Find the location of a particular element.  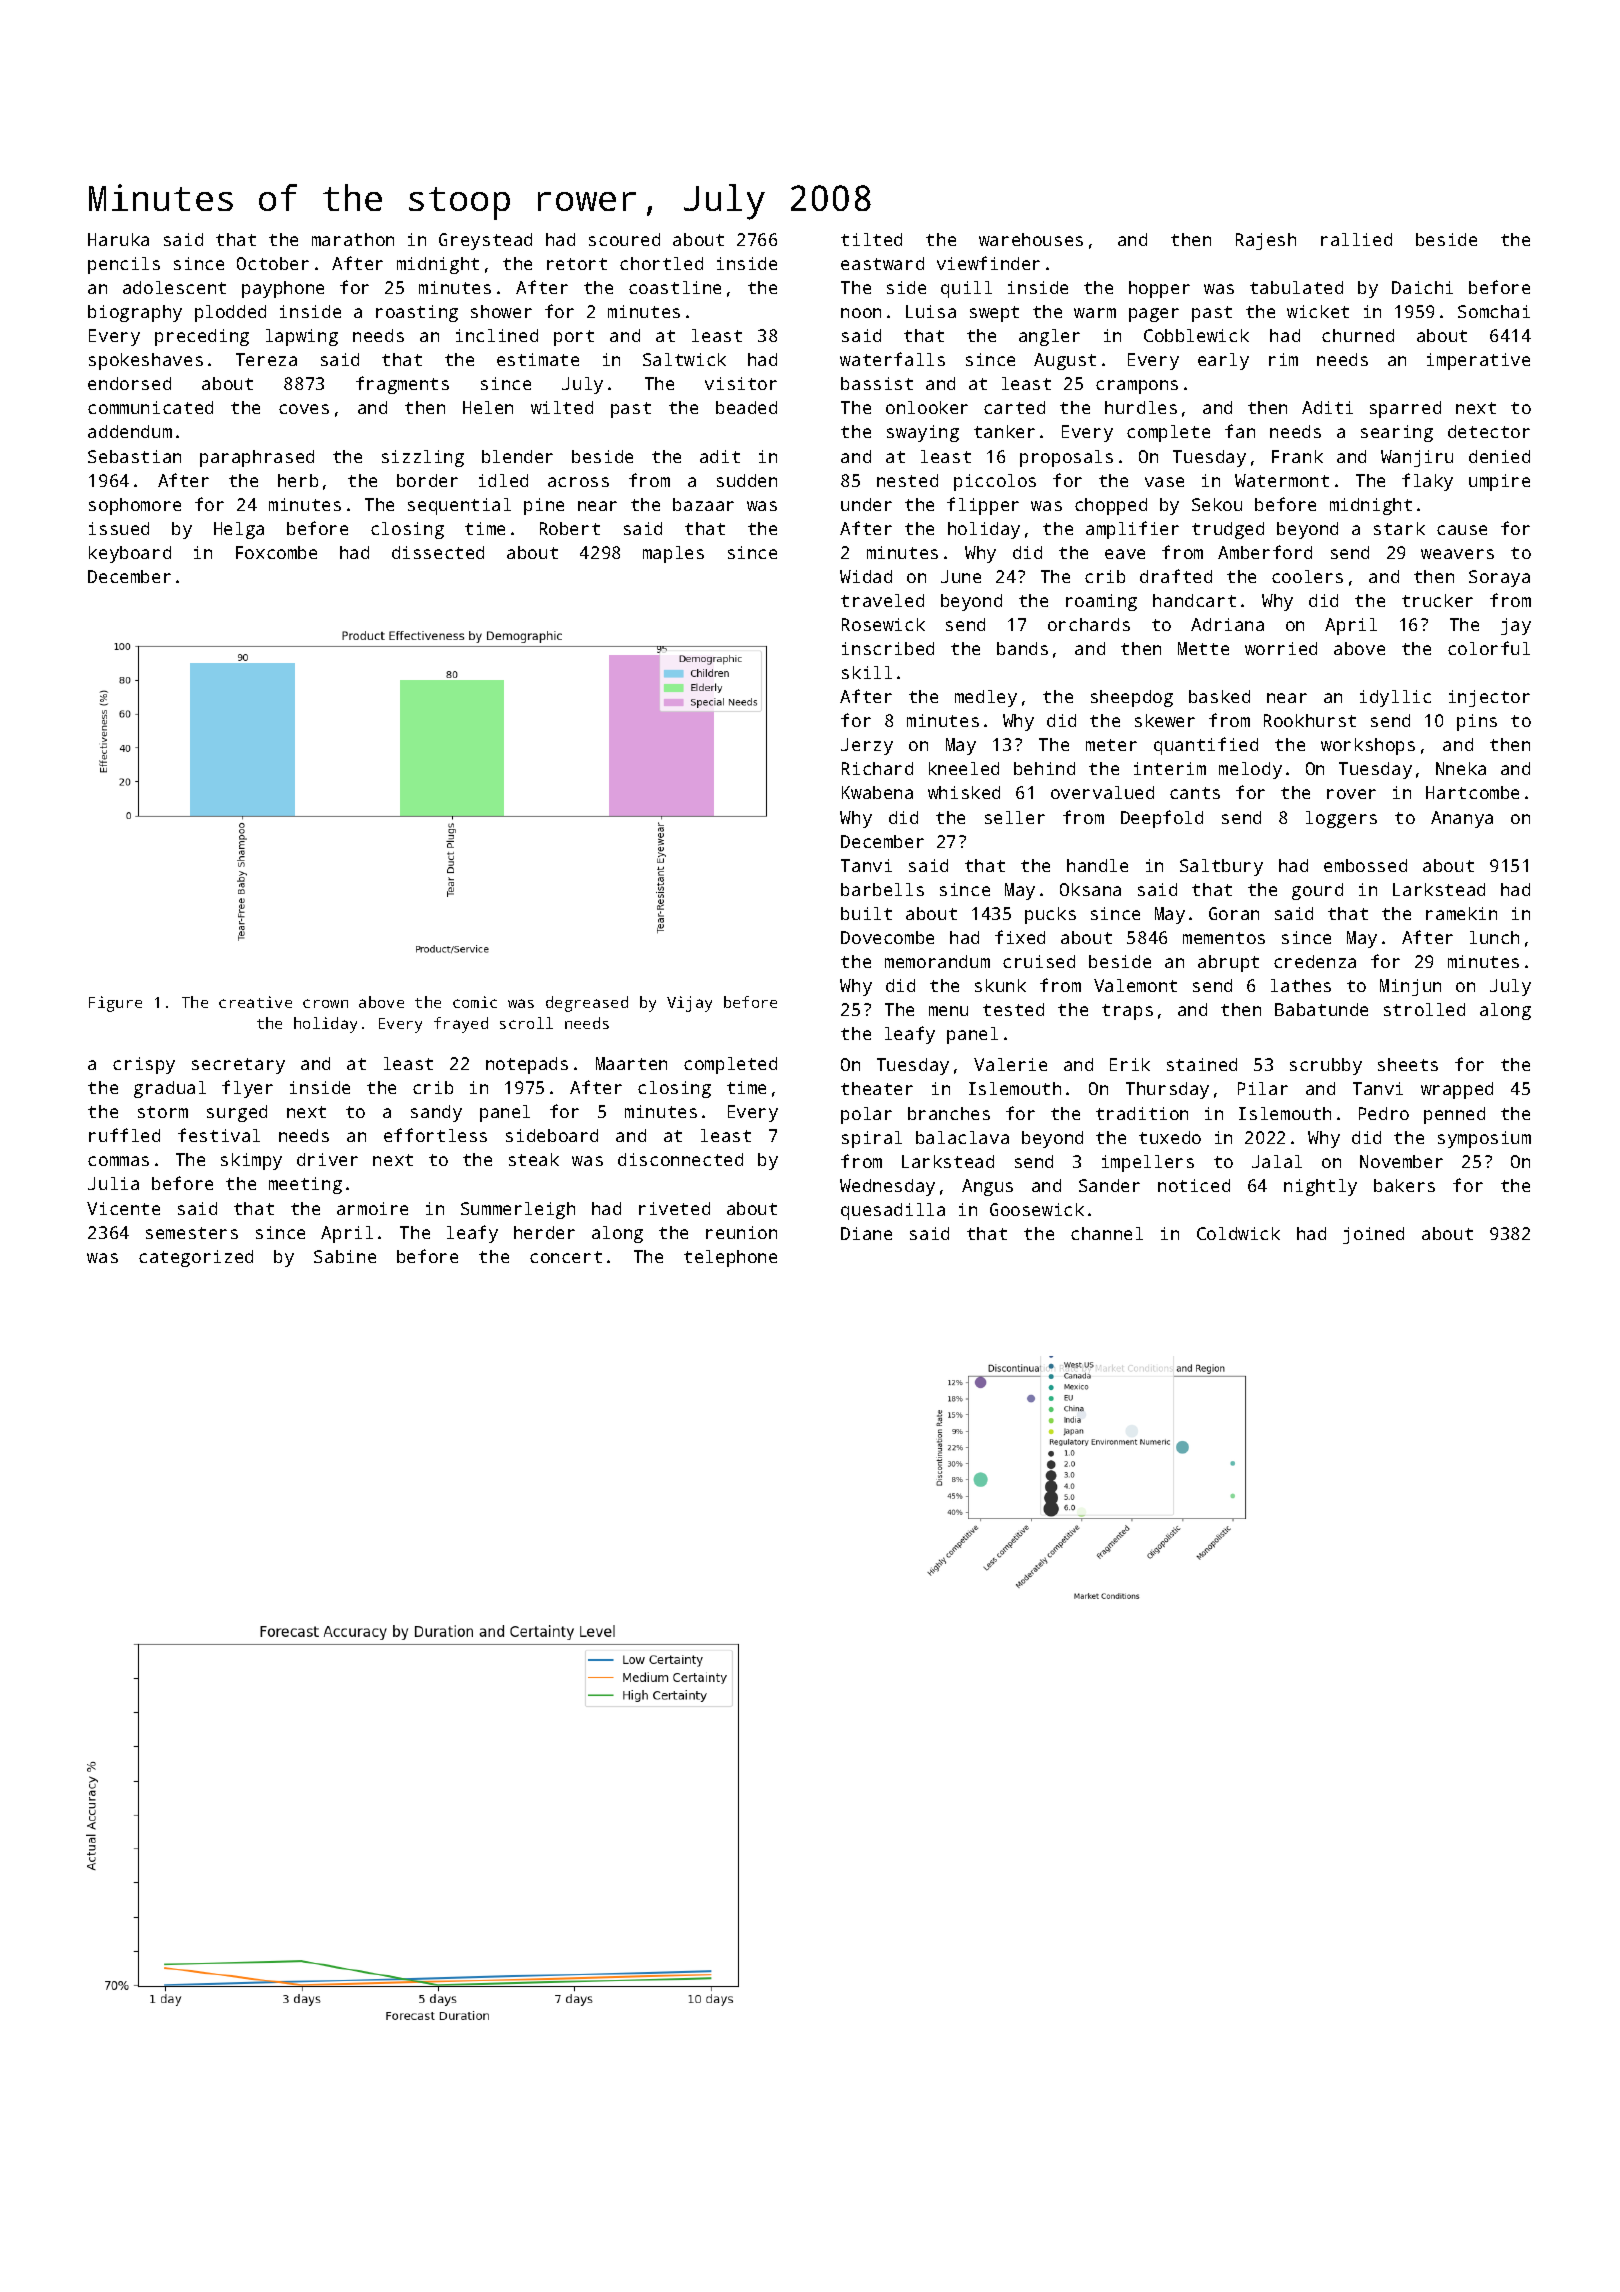

pucks is located at coordinates (1050, 915).
